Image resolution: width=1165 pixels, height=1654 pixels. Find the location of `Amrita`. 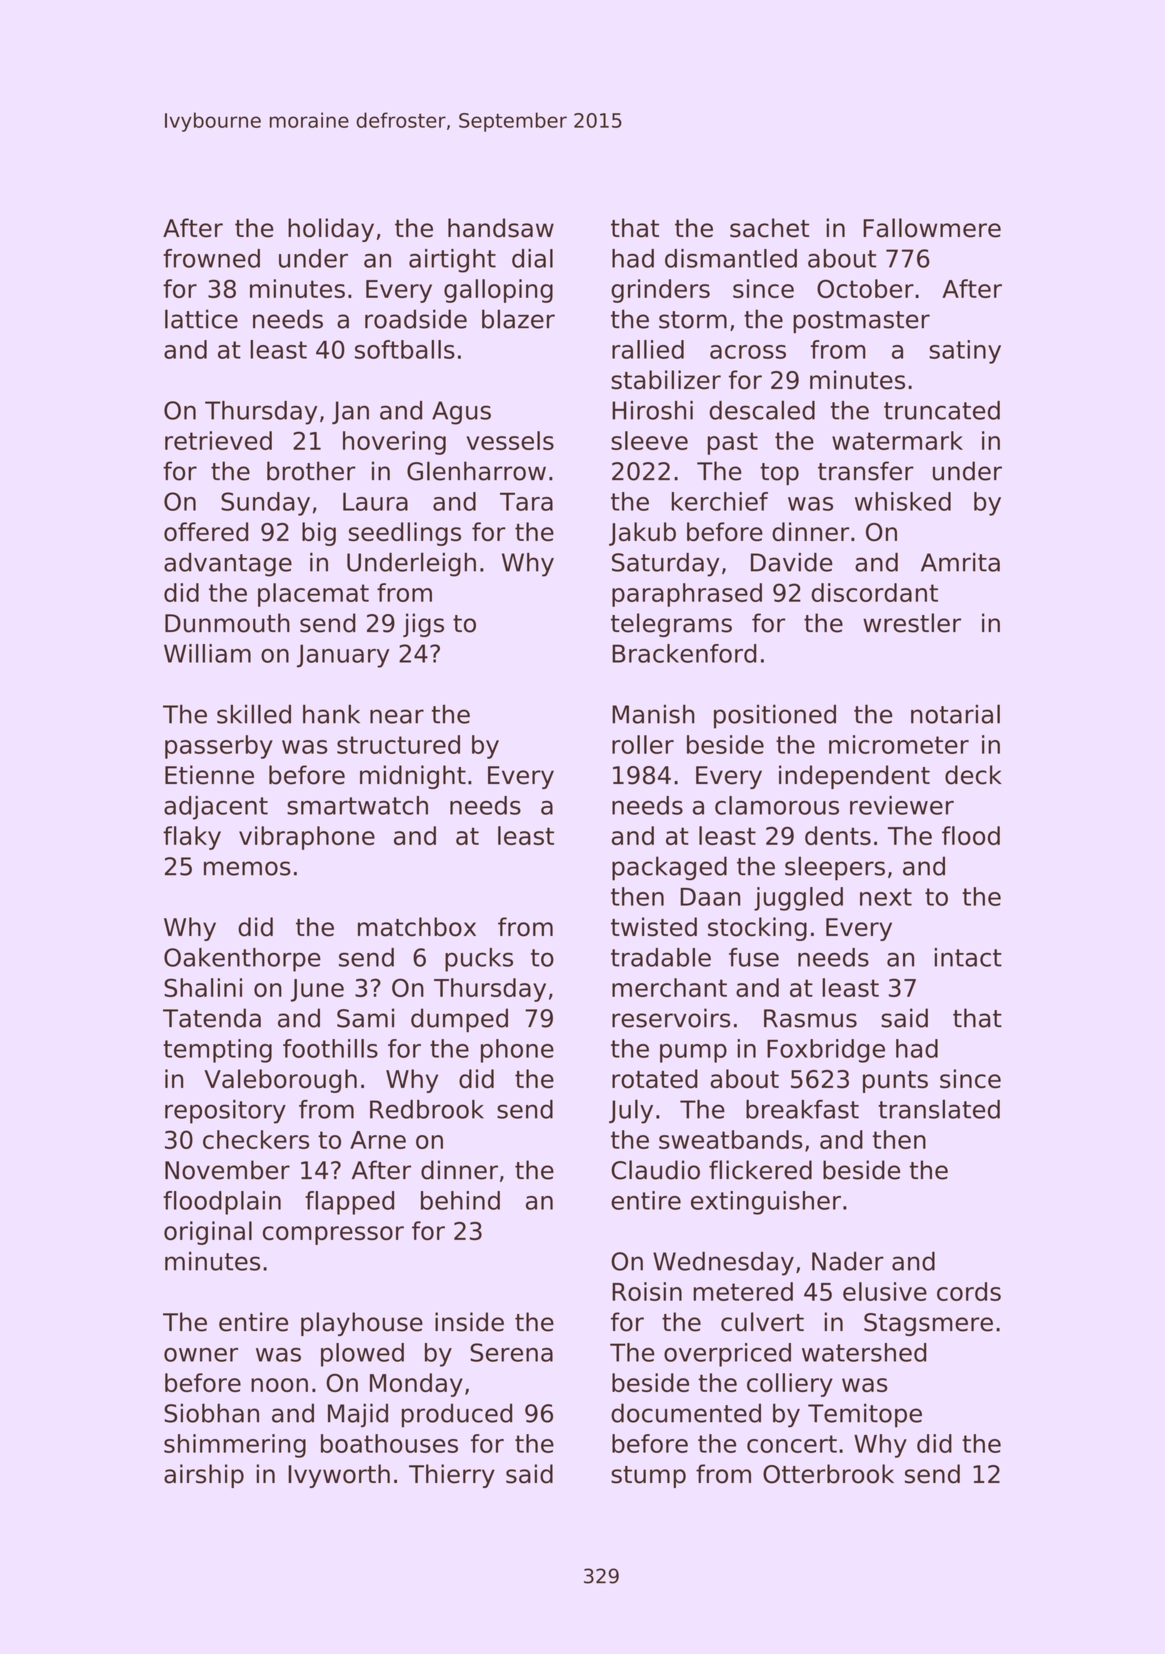

Amrita is located at coordinates (960, 562).
